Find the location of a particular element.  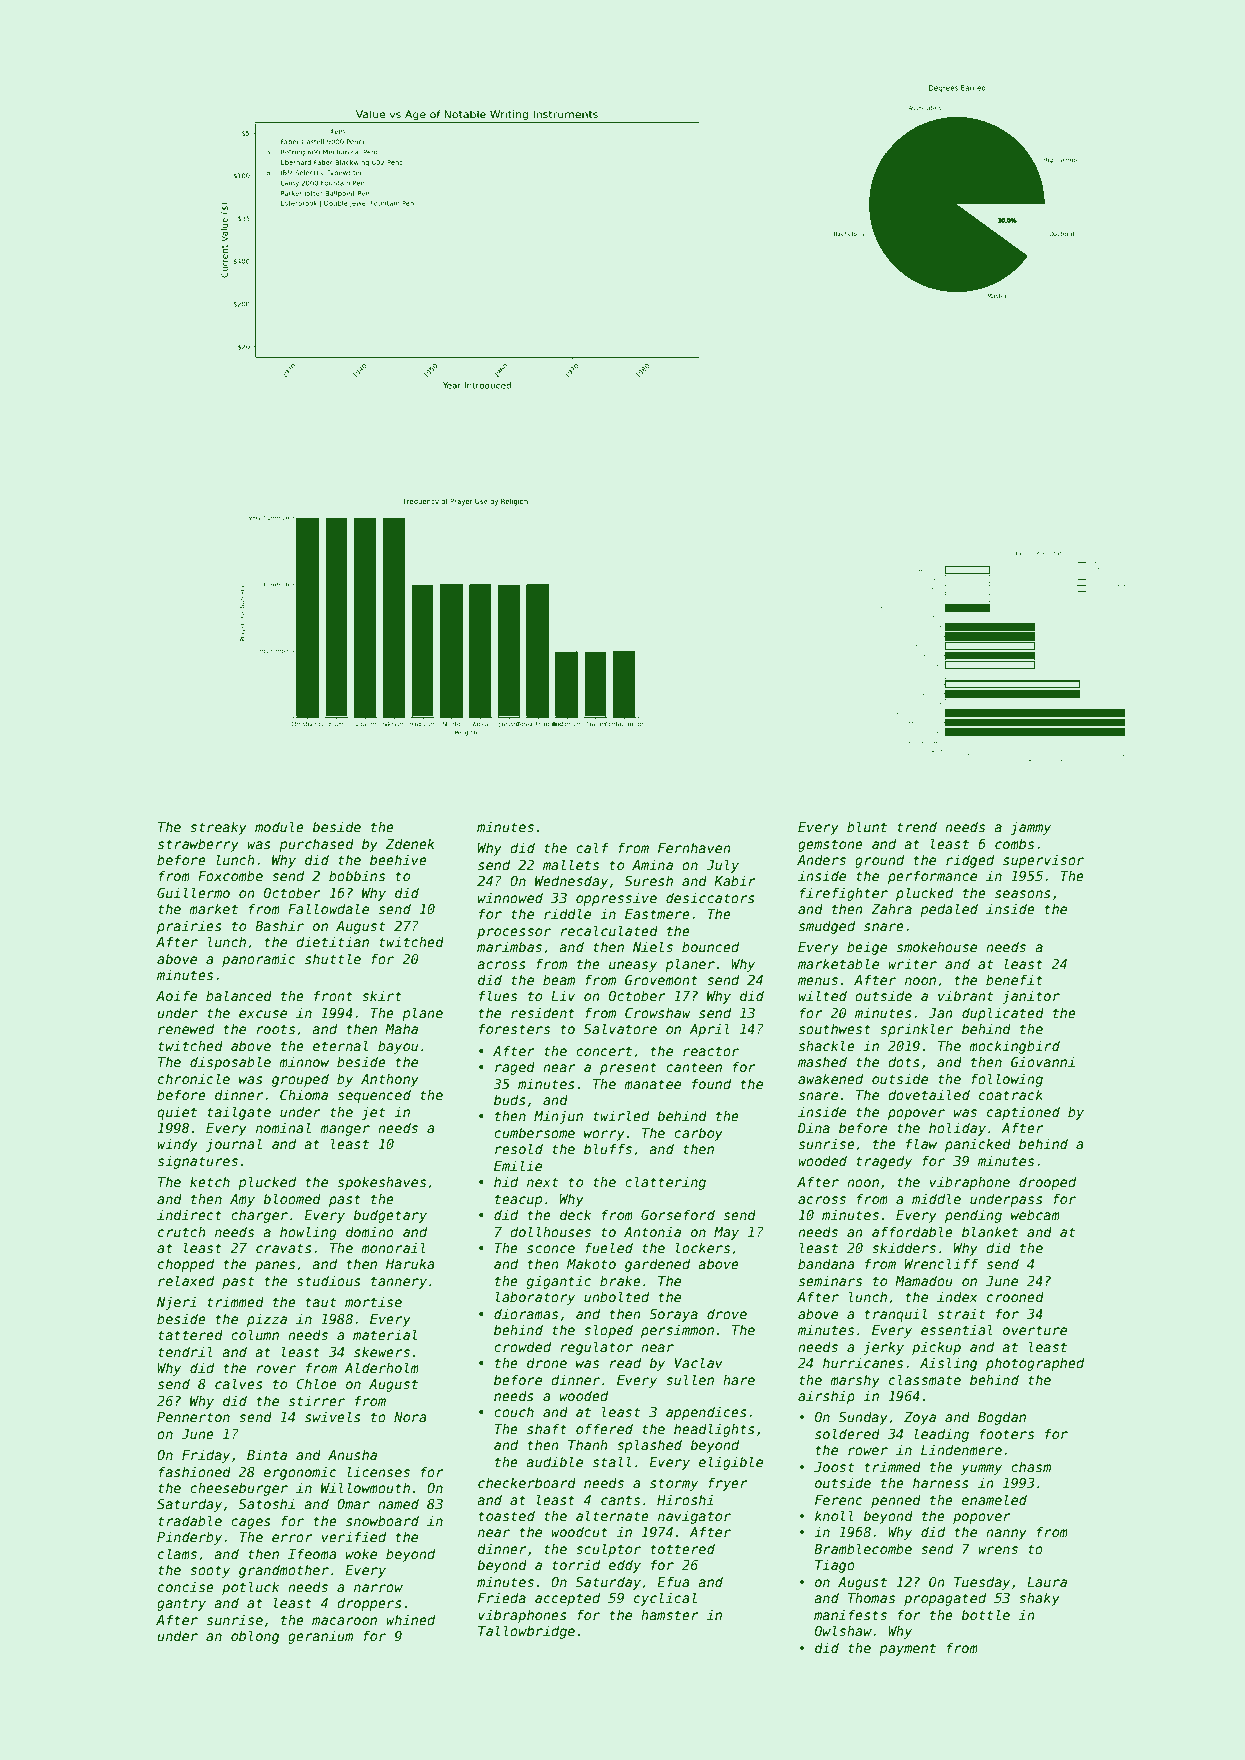

webcam is located at coordinates (1035, 1214).
